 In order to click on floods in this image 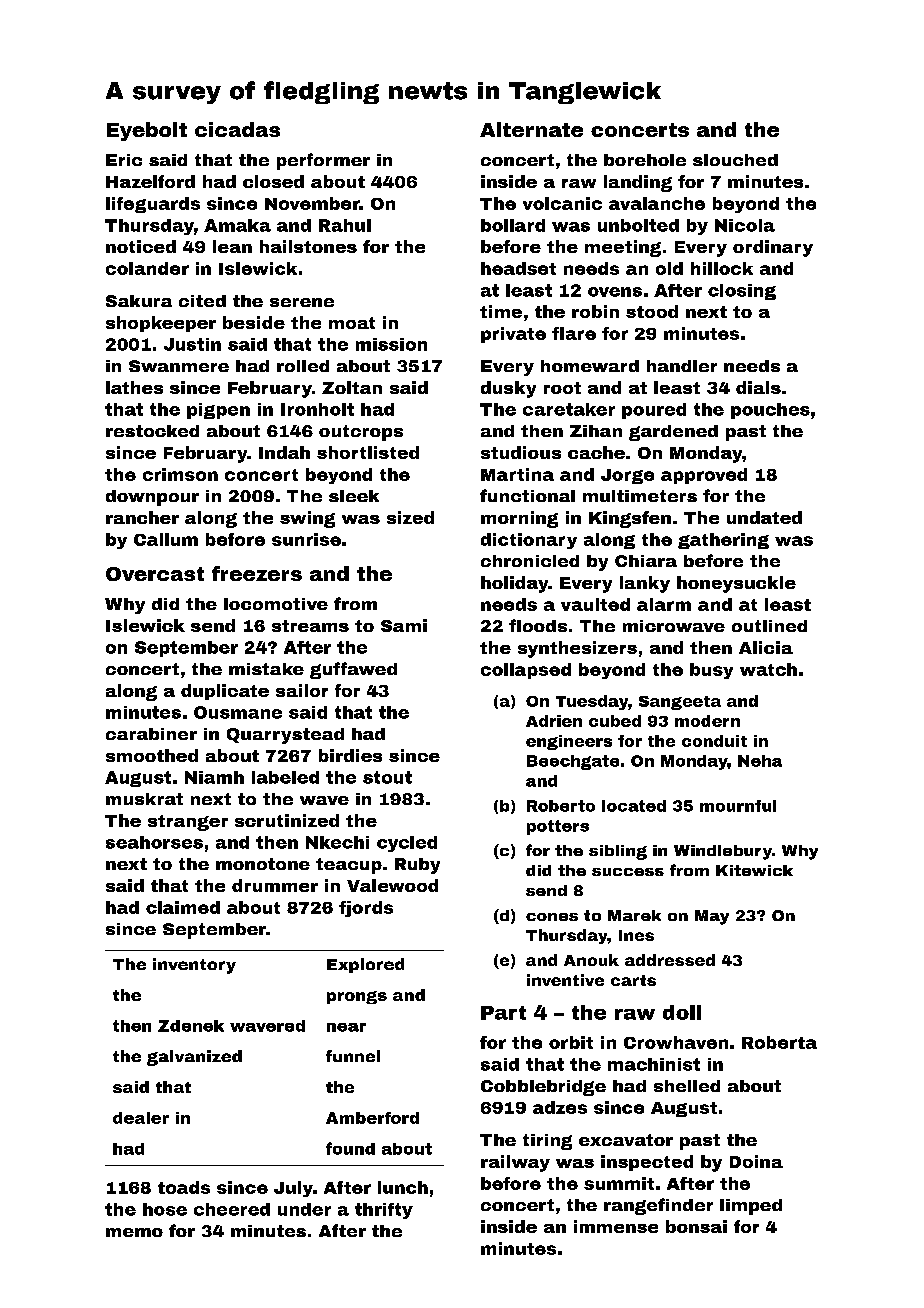, I will do `click(538, 625)`.
